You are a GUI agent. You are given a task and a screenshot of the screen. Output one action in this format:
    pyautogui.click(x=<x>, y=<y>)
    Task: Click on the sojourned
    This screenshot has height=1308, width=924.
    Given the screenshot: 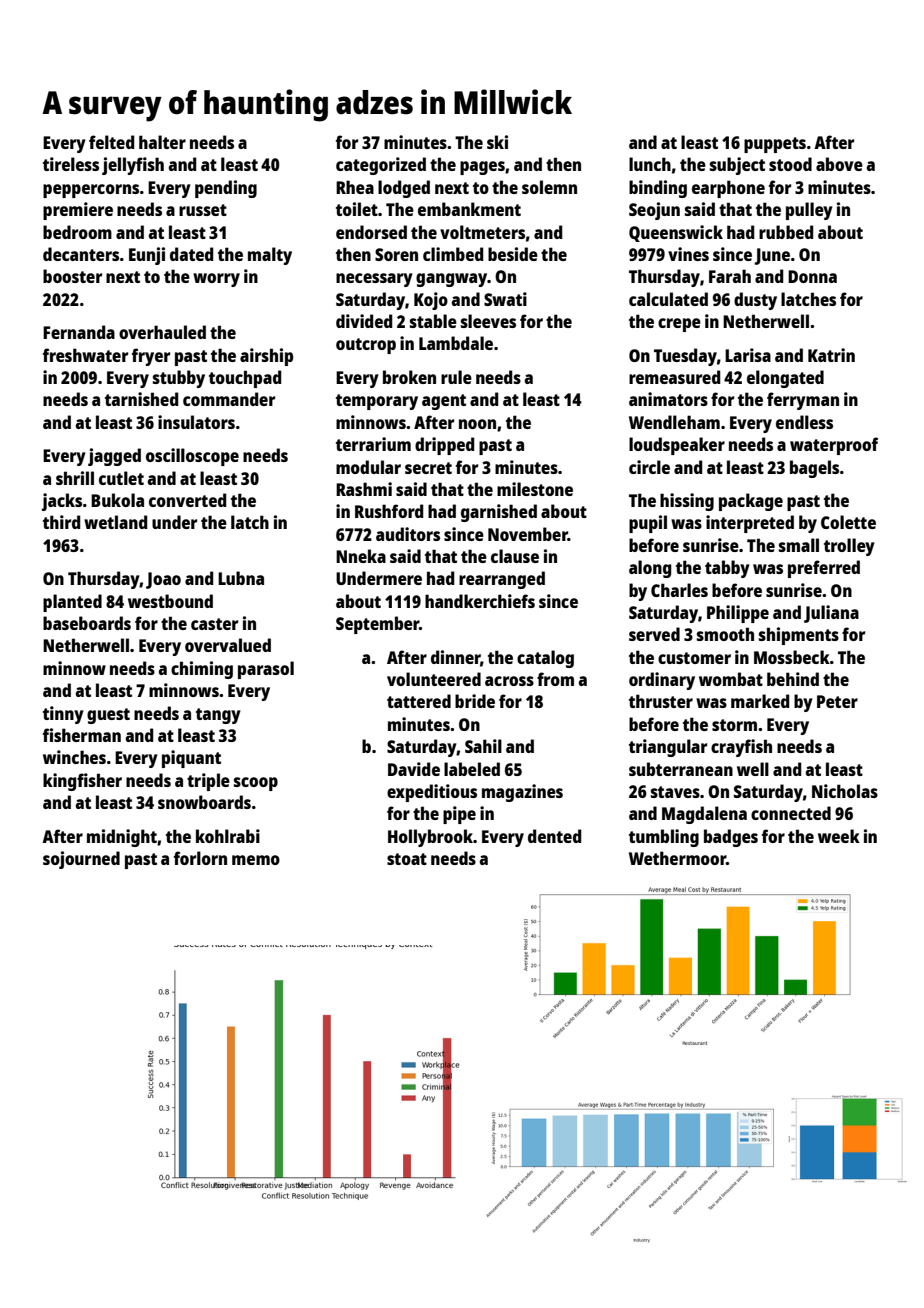 What is the action you would take?
    pyautogui.click(x=81, y=860)
